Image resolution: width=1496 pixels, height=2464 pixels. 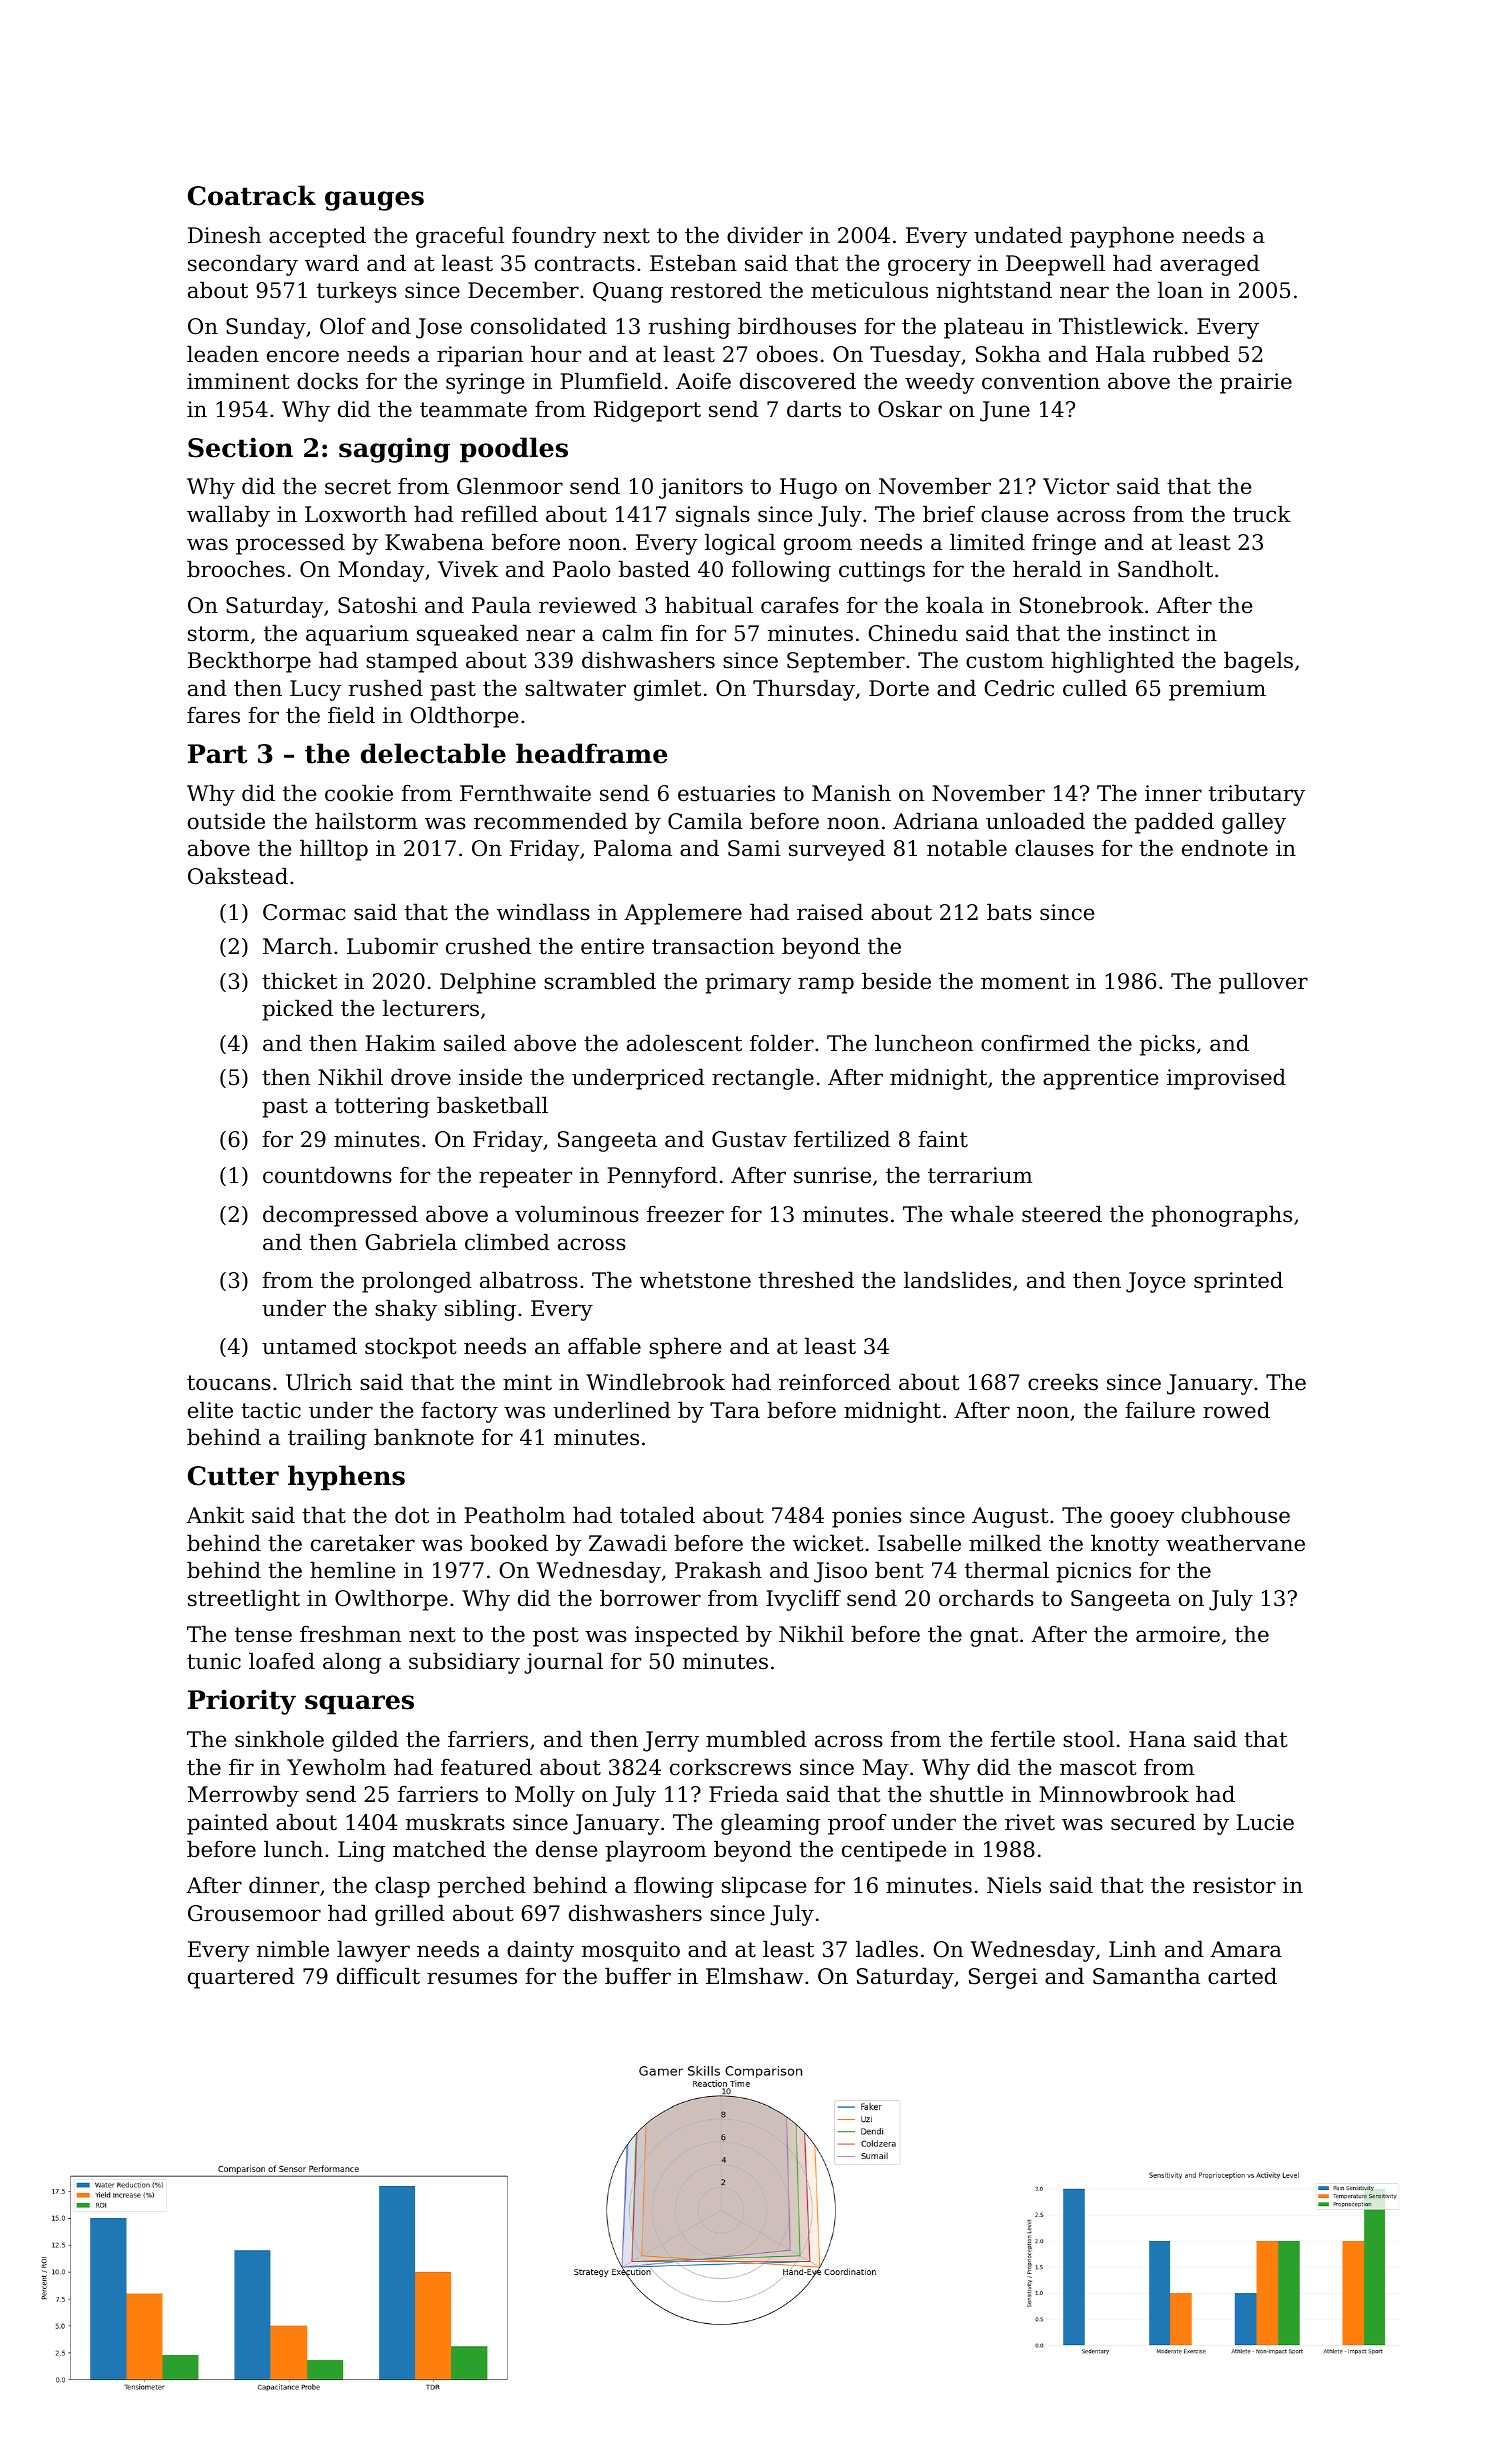 I want to click on gimlet, so click(x=667, y=690).
